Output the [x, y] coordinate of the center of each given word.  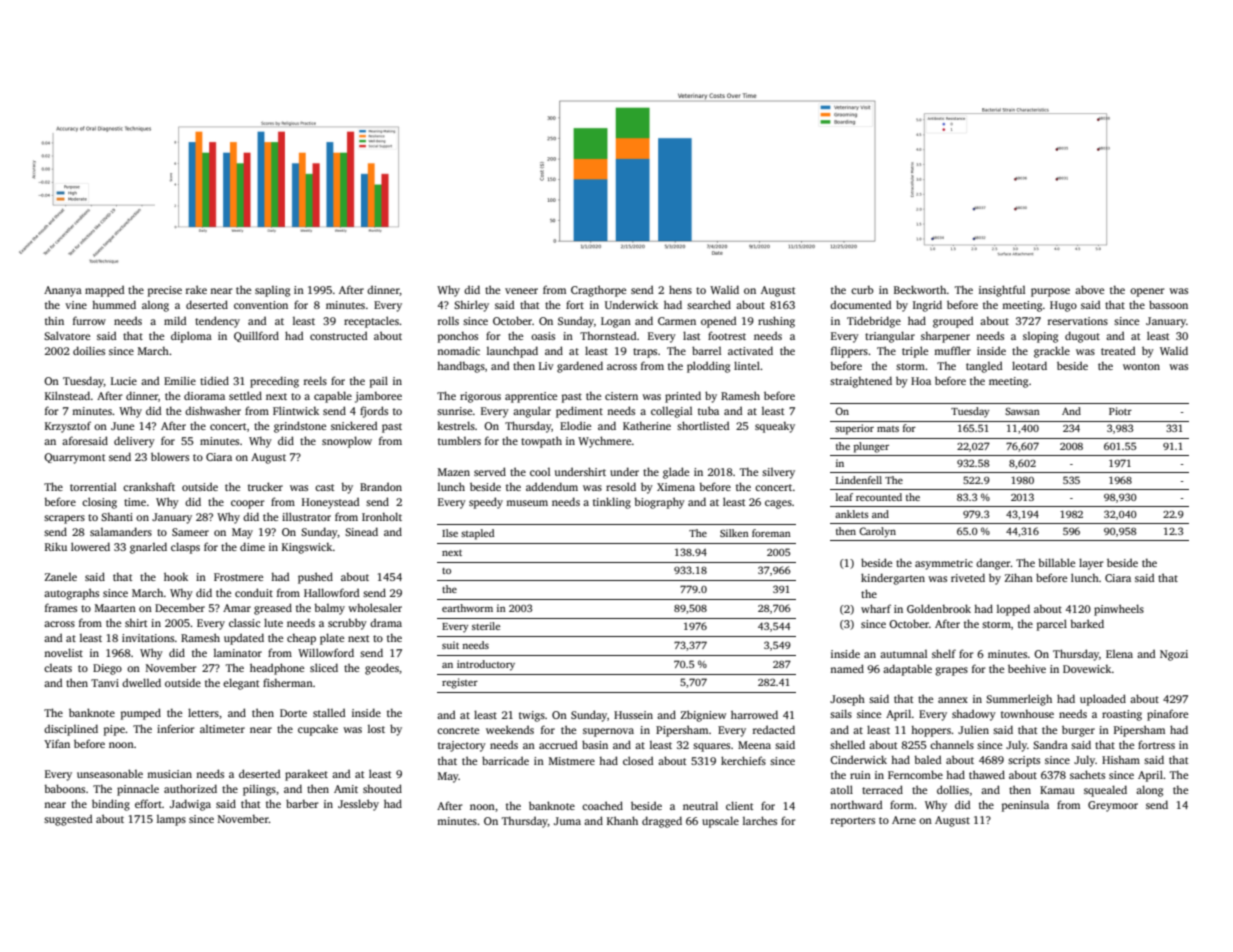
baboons [65, 788]
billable [1057, 562]
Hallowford [332, 592]
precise [165, 291]
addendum [552, 486]
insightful [1002, 291]
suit [450, 645]
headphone [277, 669]
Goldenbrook [939, 608]
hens [680, 289]
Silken [734, 533]
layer [1091, 564]
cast [325, 487]
